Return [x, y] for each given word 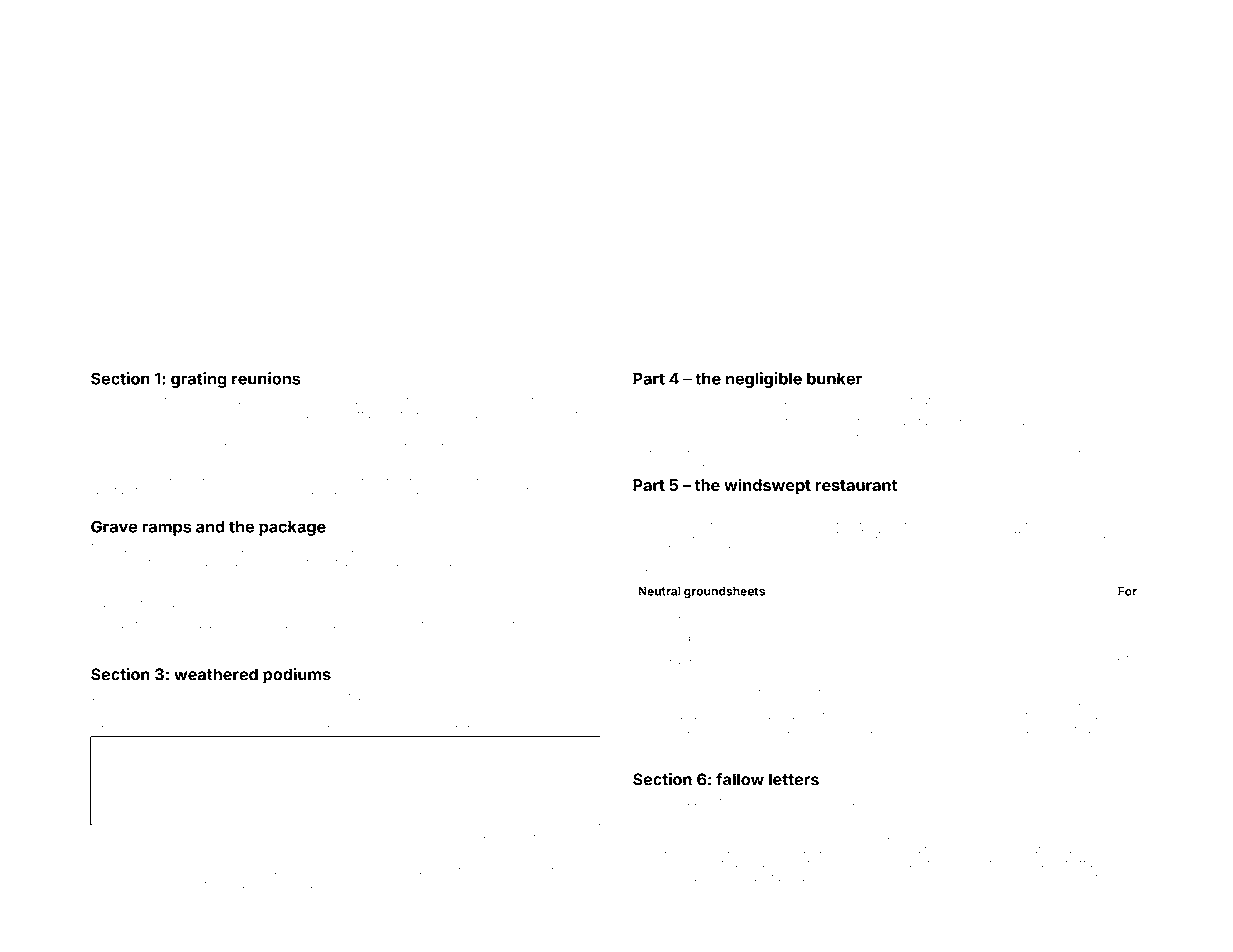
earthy [877, 730]
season [388, 837]
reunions [266, 378]
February [914, 401]
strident [911, 877]
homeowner [523, 710]
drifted [308, 709]
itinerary [719, 892]
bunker [834, 378]
